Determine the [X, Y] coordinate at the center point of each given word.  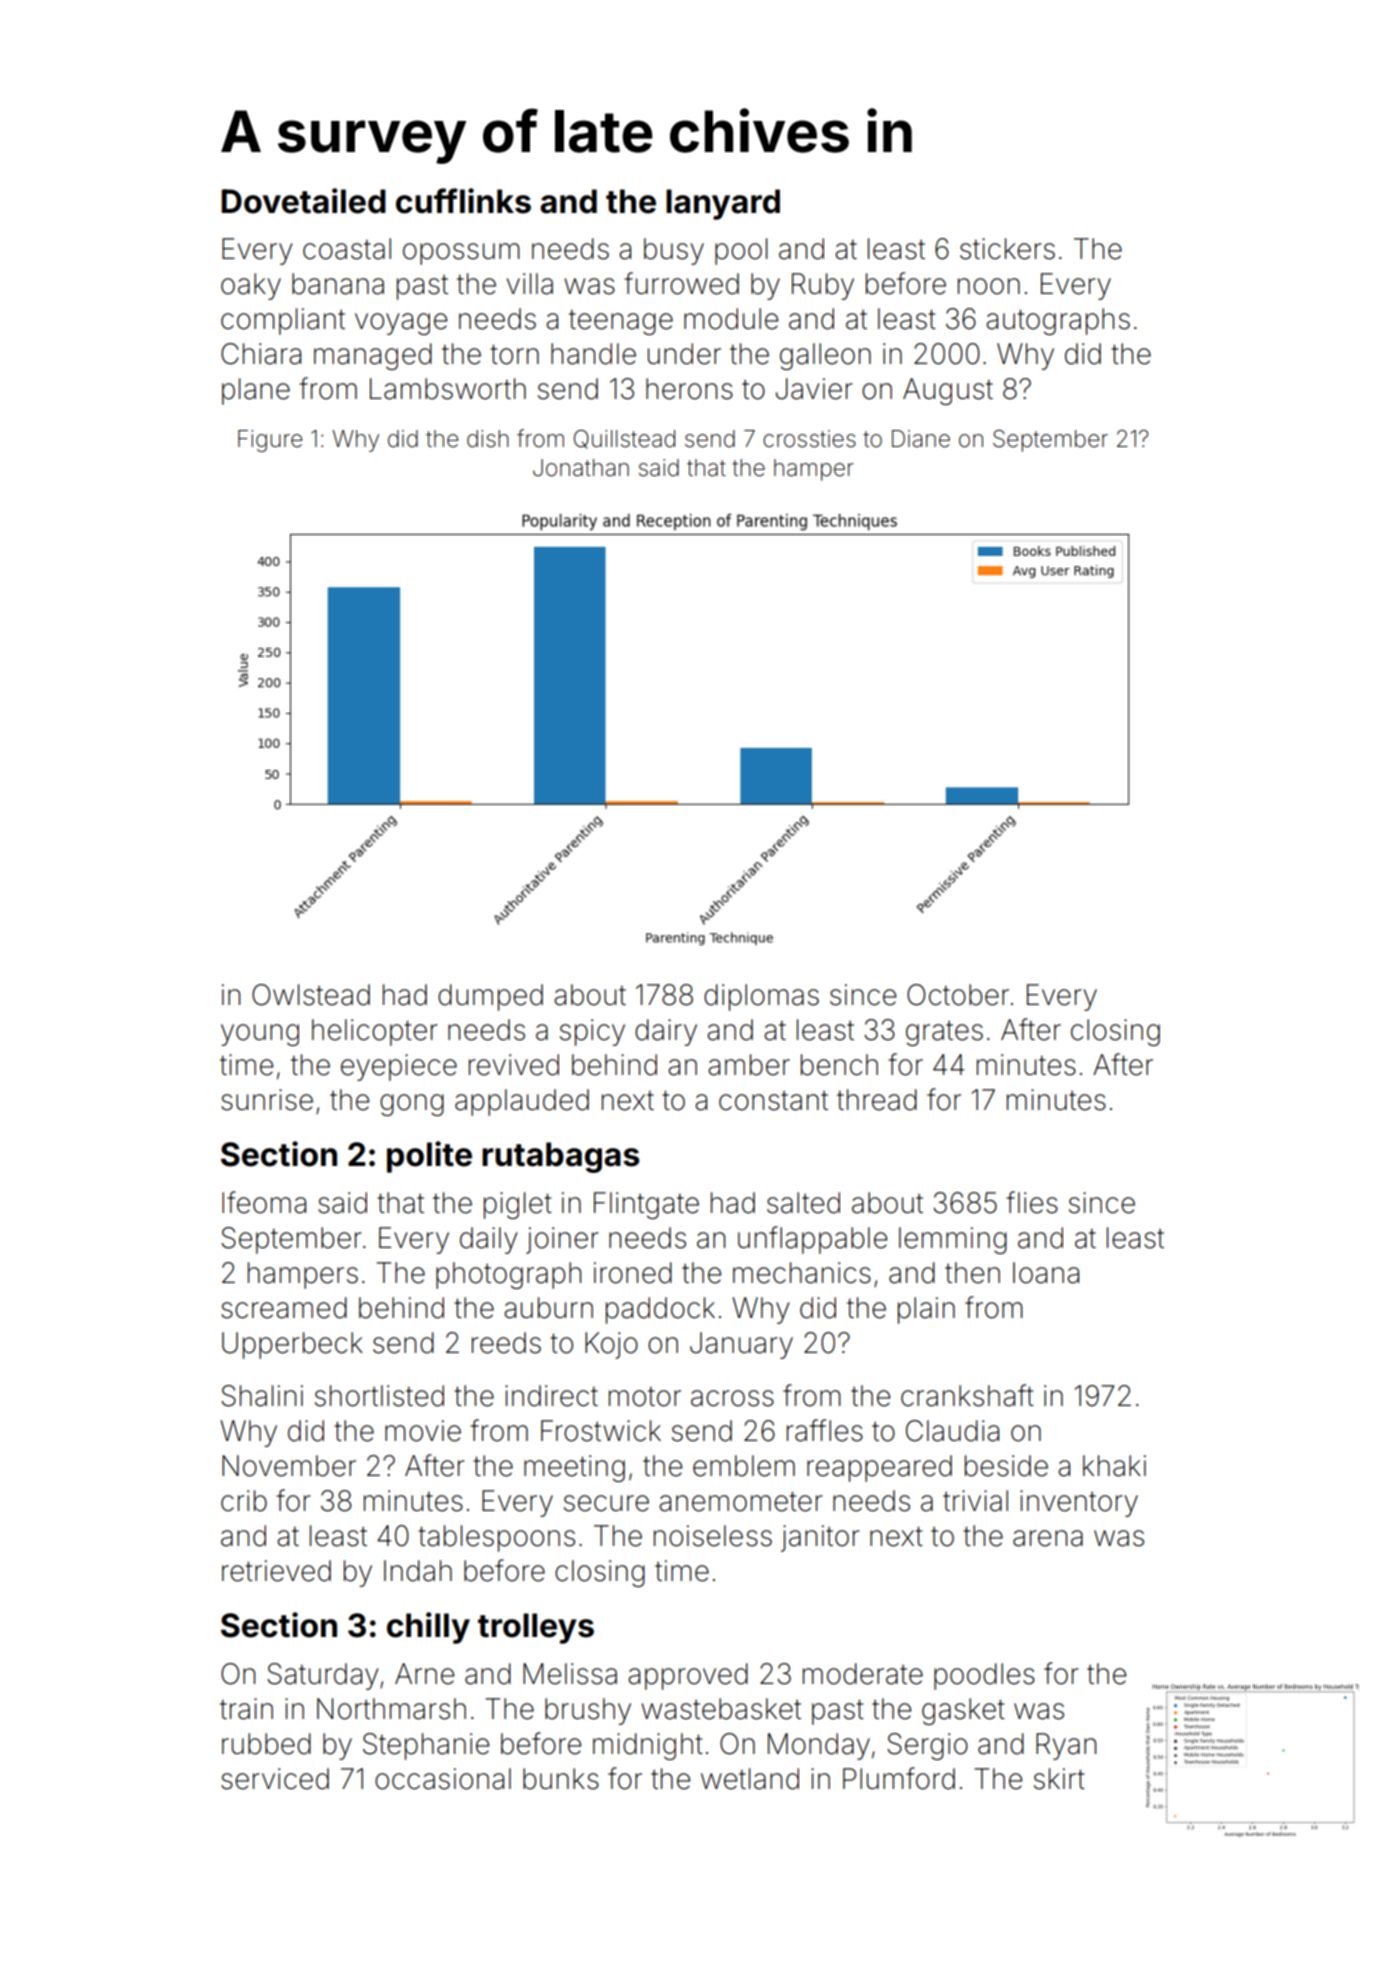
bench [839, 1065]
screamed [284, 1308]
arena [1048, 1538]
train [246, 1709]
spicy [592, 1032]
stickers [1007, 249]
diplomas [761, 997]
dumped [490, 997]
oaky [251, 286]
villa [530, 284]
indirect [551, 1396]
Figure [270, 441]
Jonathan [581, 468]
